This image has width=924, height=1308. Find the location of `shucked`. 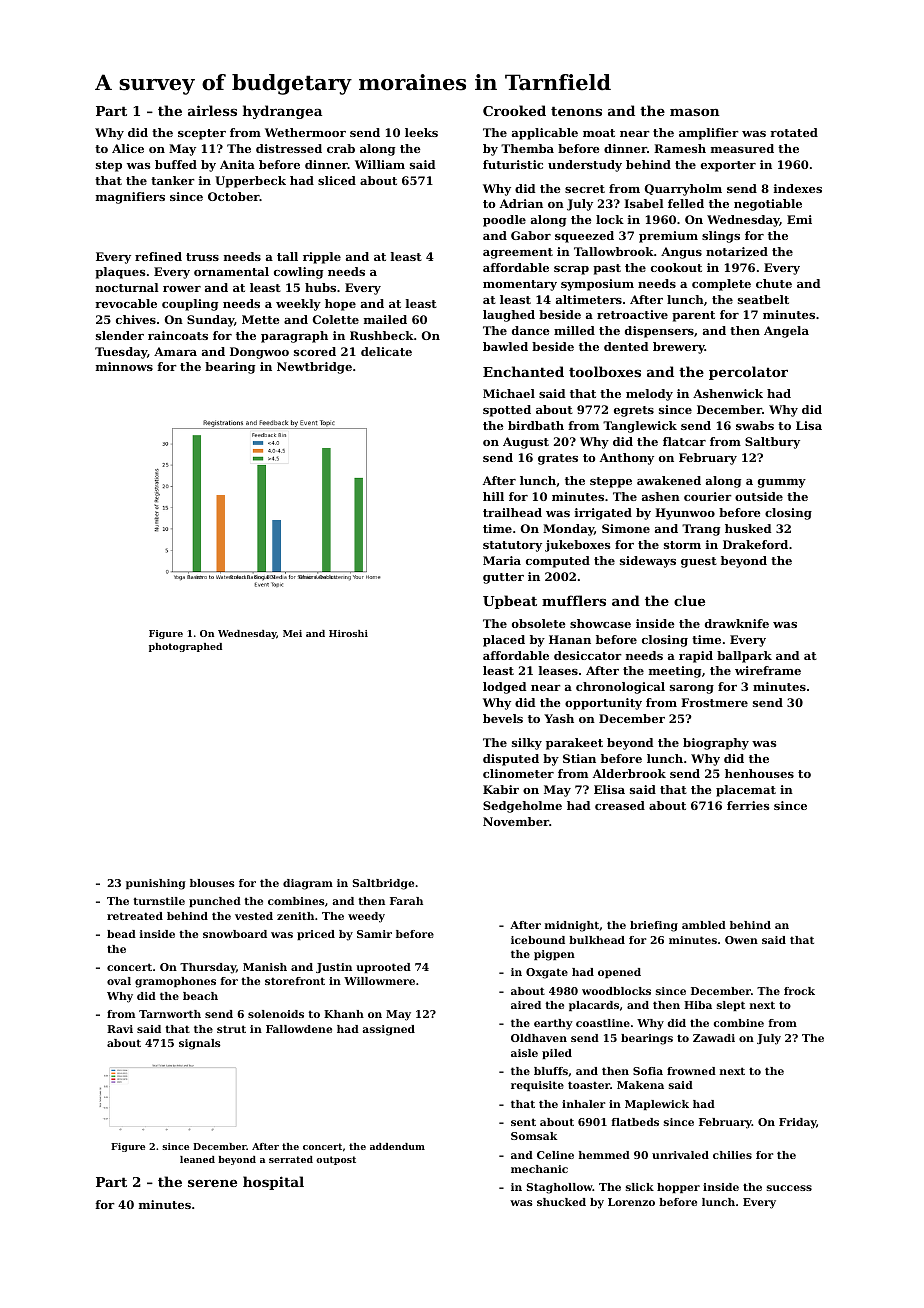

shucked is located at coordinates (561, 1202).
